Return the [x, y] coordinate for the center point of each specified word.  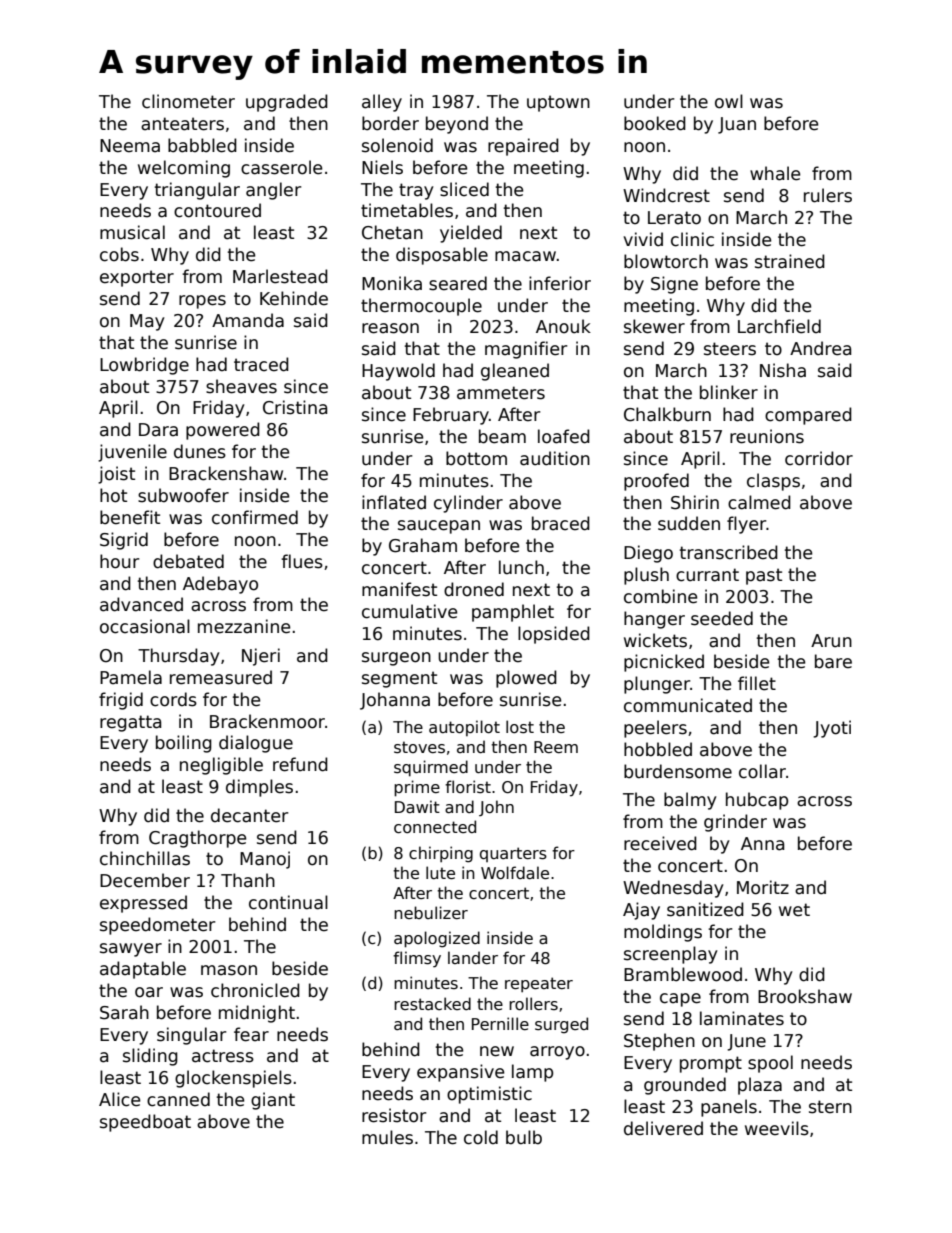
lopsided [554, 635]
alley [382, 103]
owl [729, 101]
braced [561, 523]
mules [387, 1137]
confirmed [255, 517]
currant [707, 575]
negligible [221, 766]
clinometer [188, 101]
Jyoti [832, 729]
